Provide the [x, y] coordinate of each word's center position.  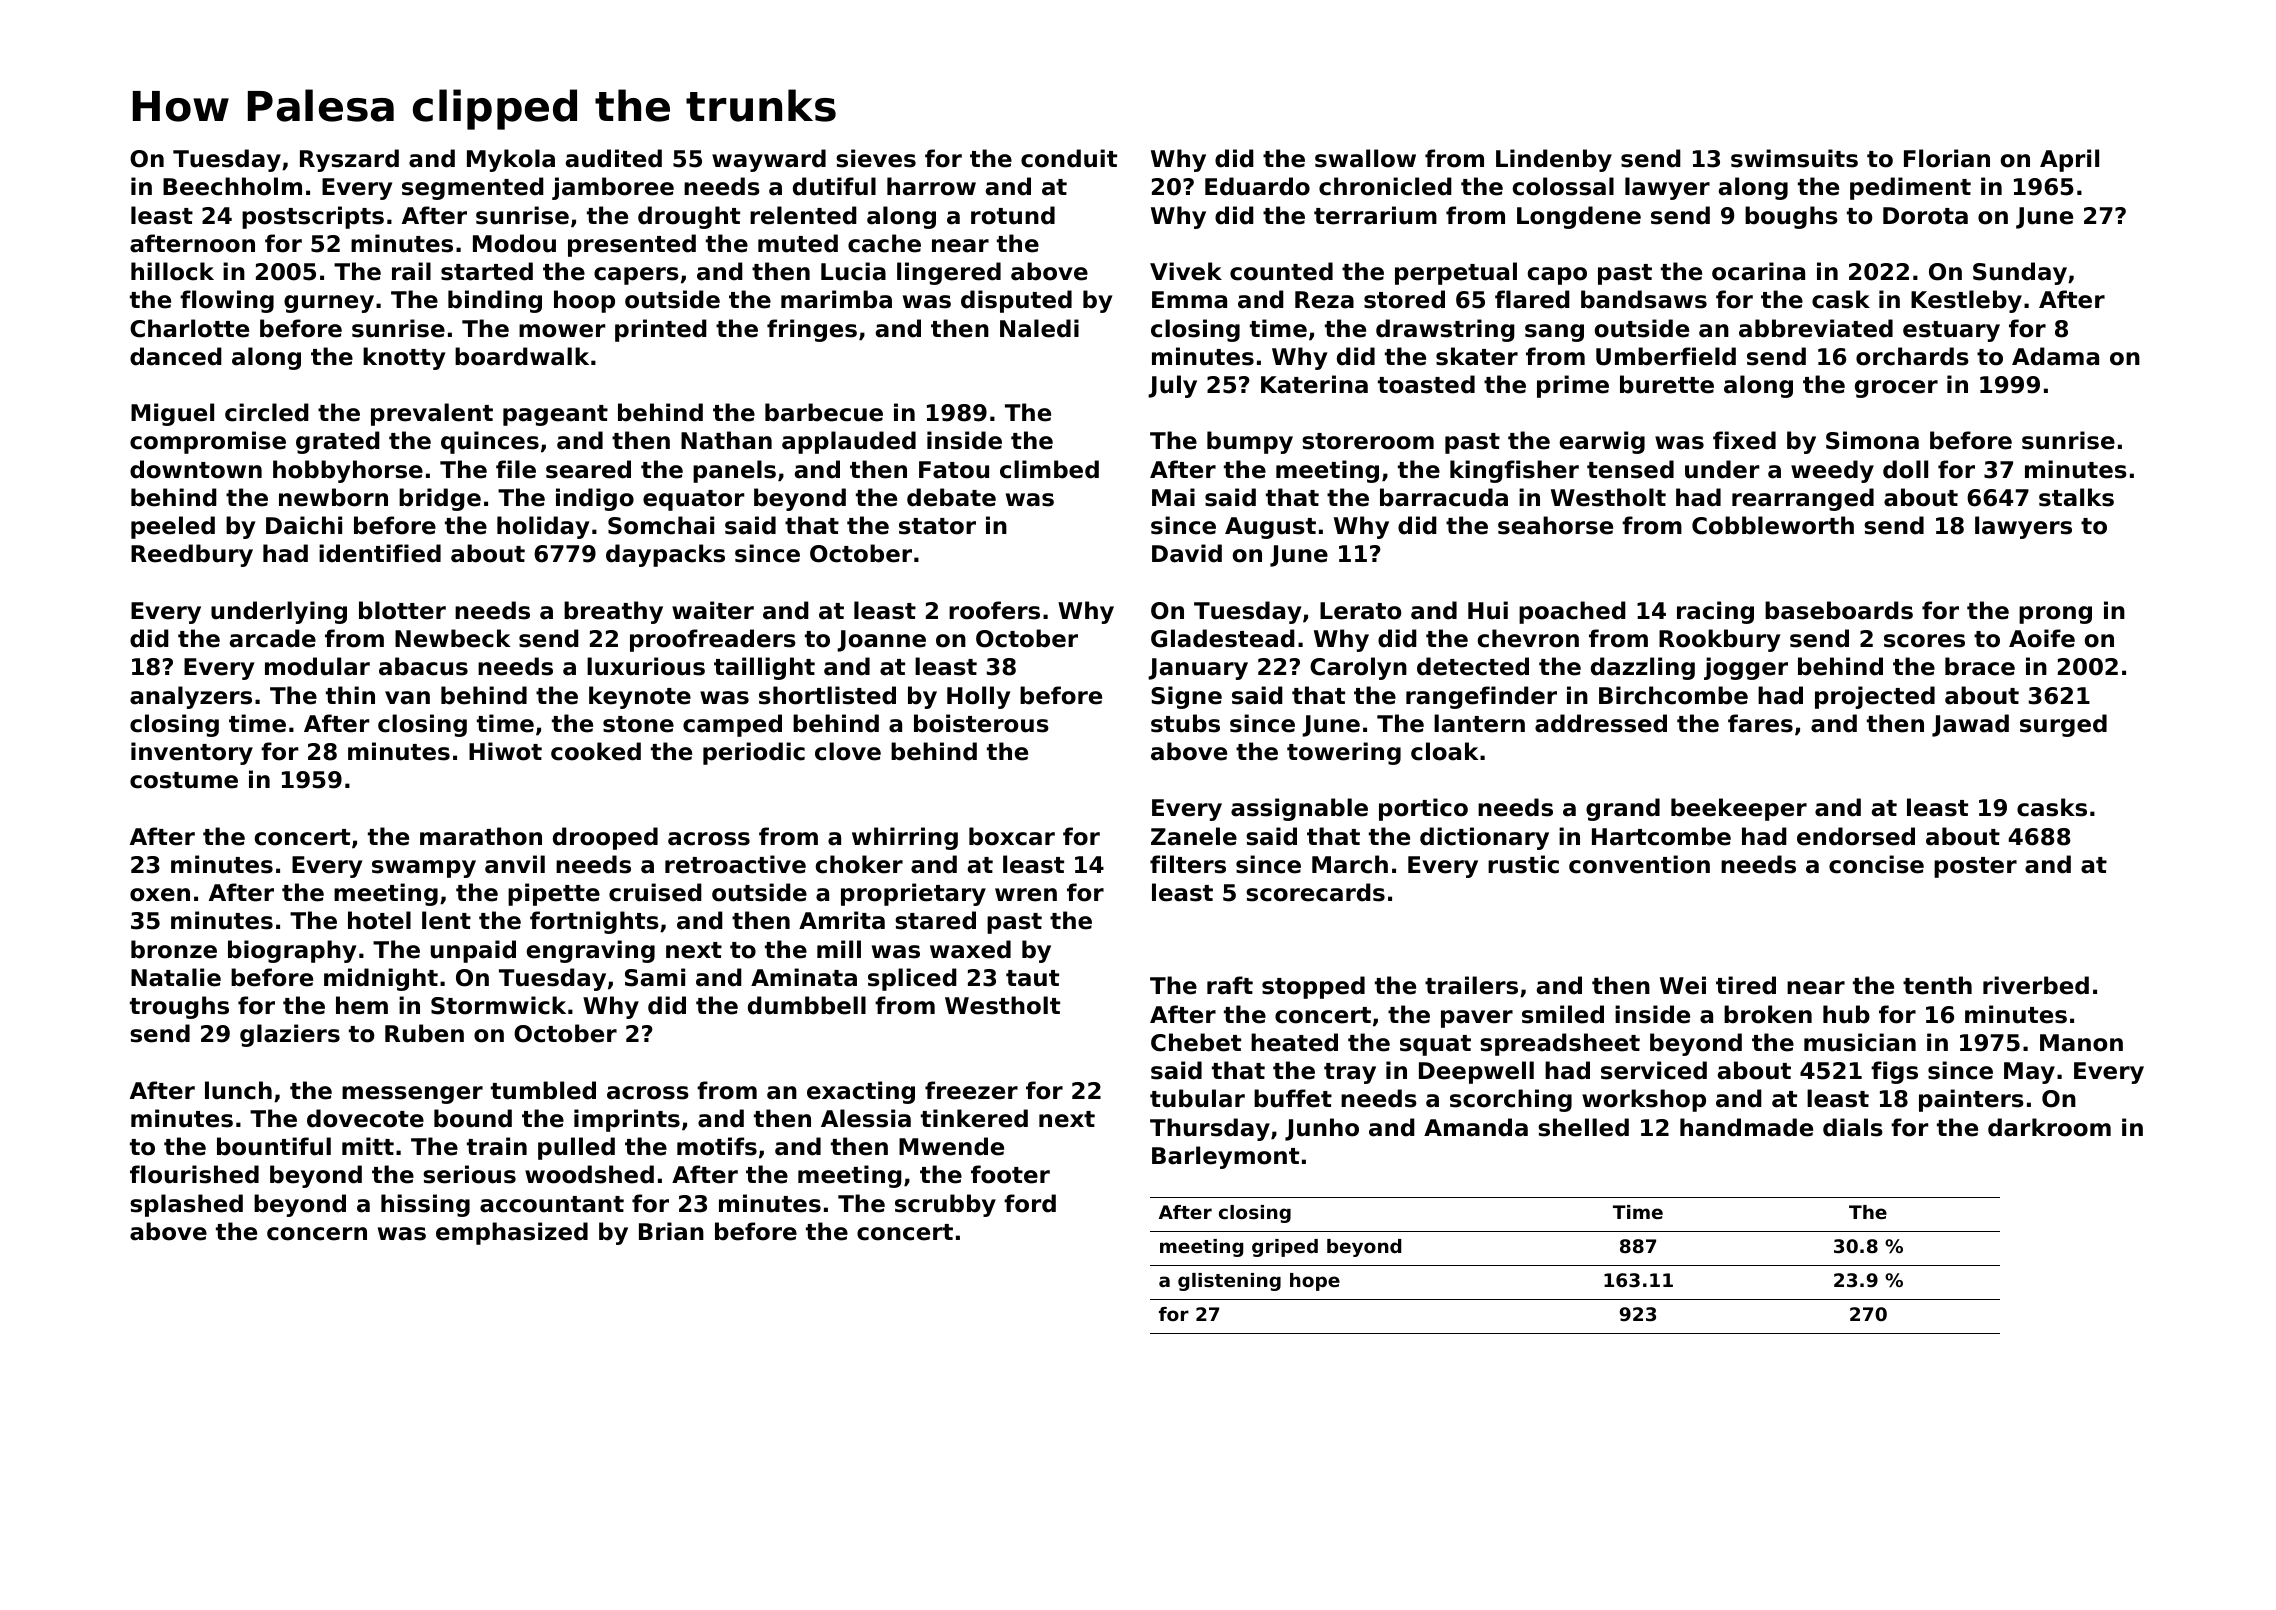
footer [1010, 1174]
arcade [273, 638]
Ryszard [349, 160]
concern [317, 1234]
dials [1853, 1127]
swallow [1365, 158]
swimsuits [1794, 158]
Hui [1488, 610]
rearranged [1803, 499]
